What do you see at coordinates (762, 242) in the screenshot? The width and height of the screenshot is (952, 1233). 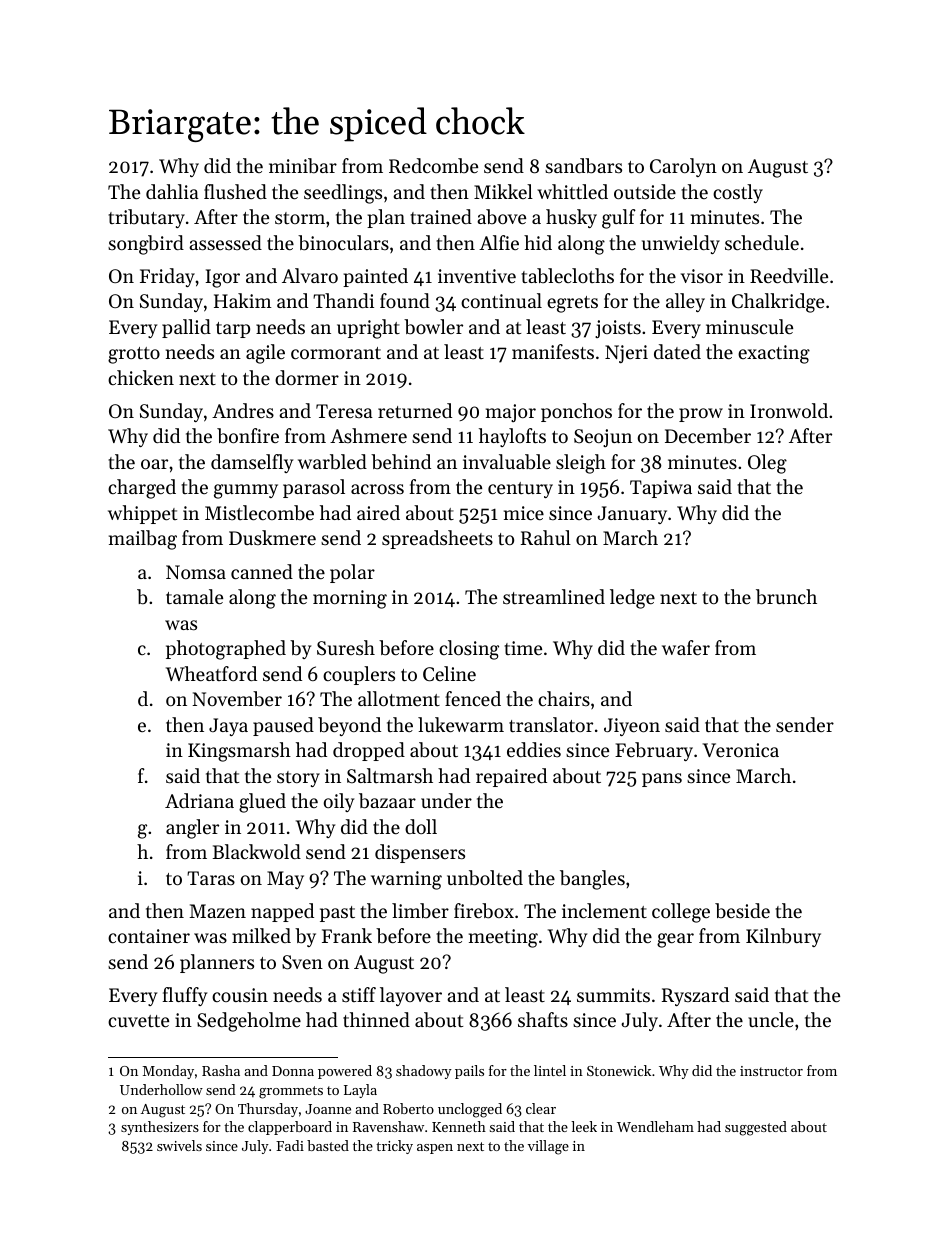 I see `schedule` at bounding box center [762, 242].
